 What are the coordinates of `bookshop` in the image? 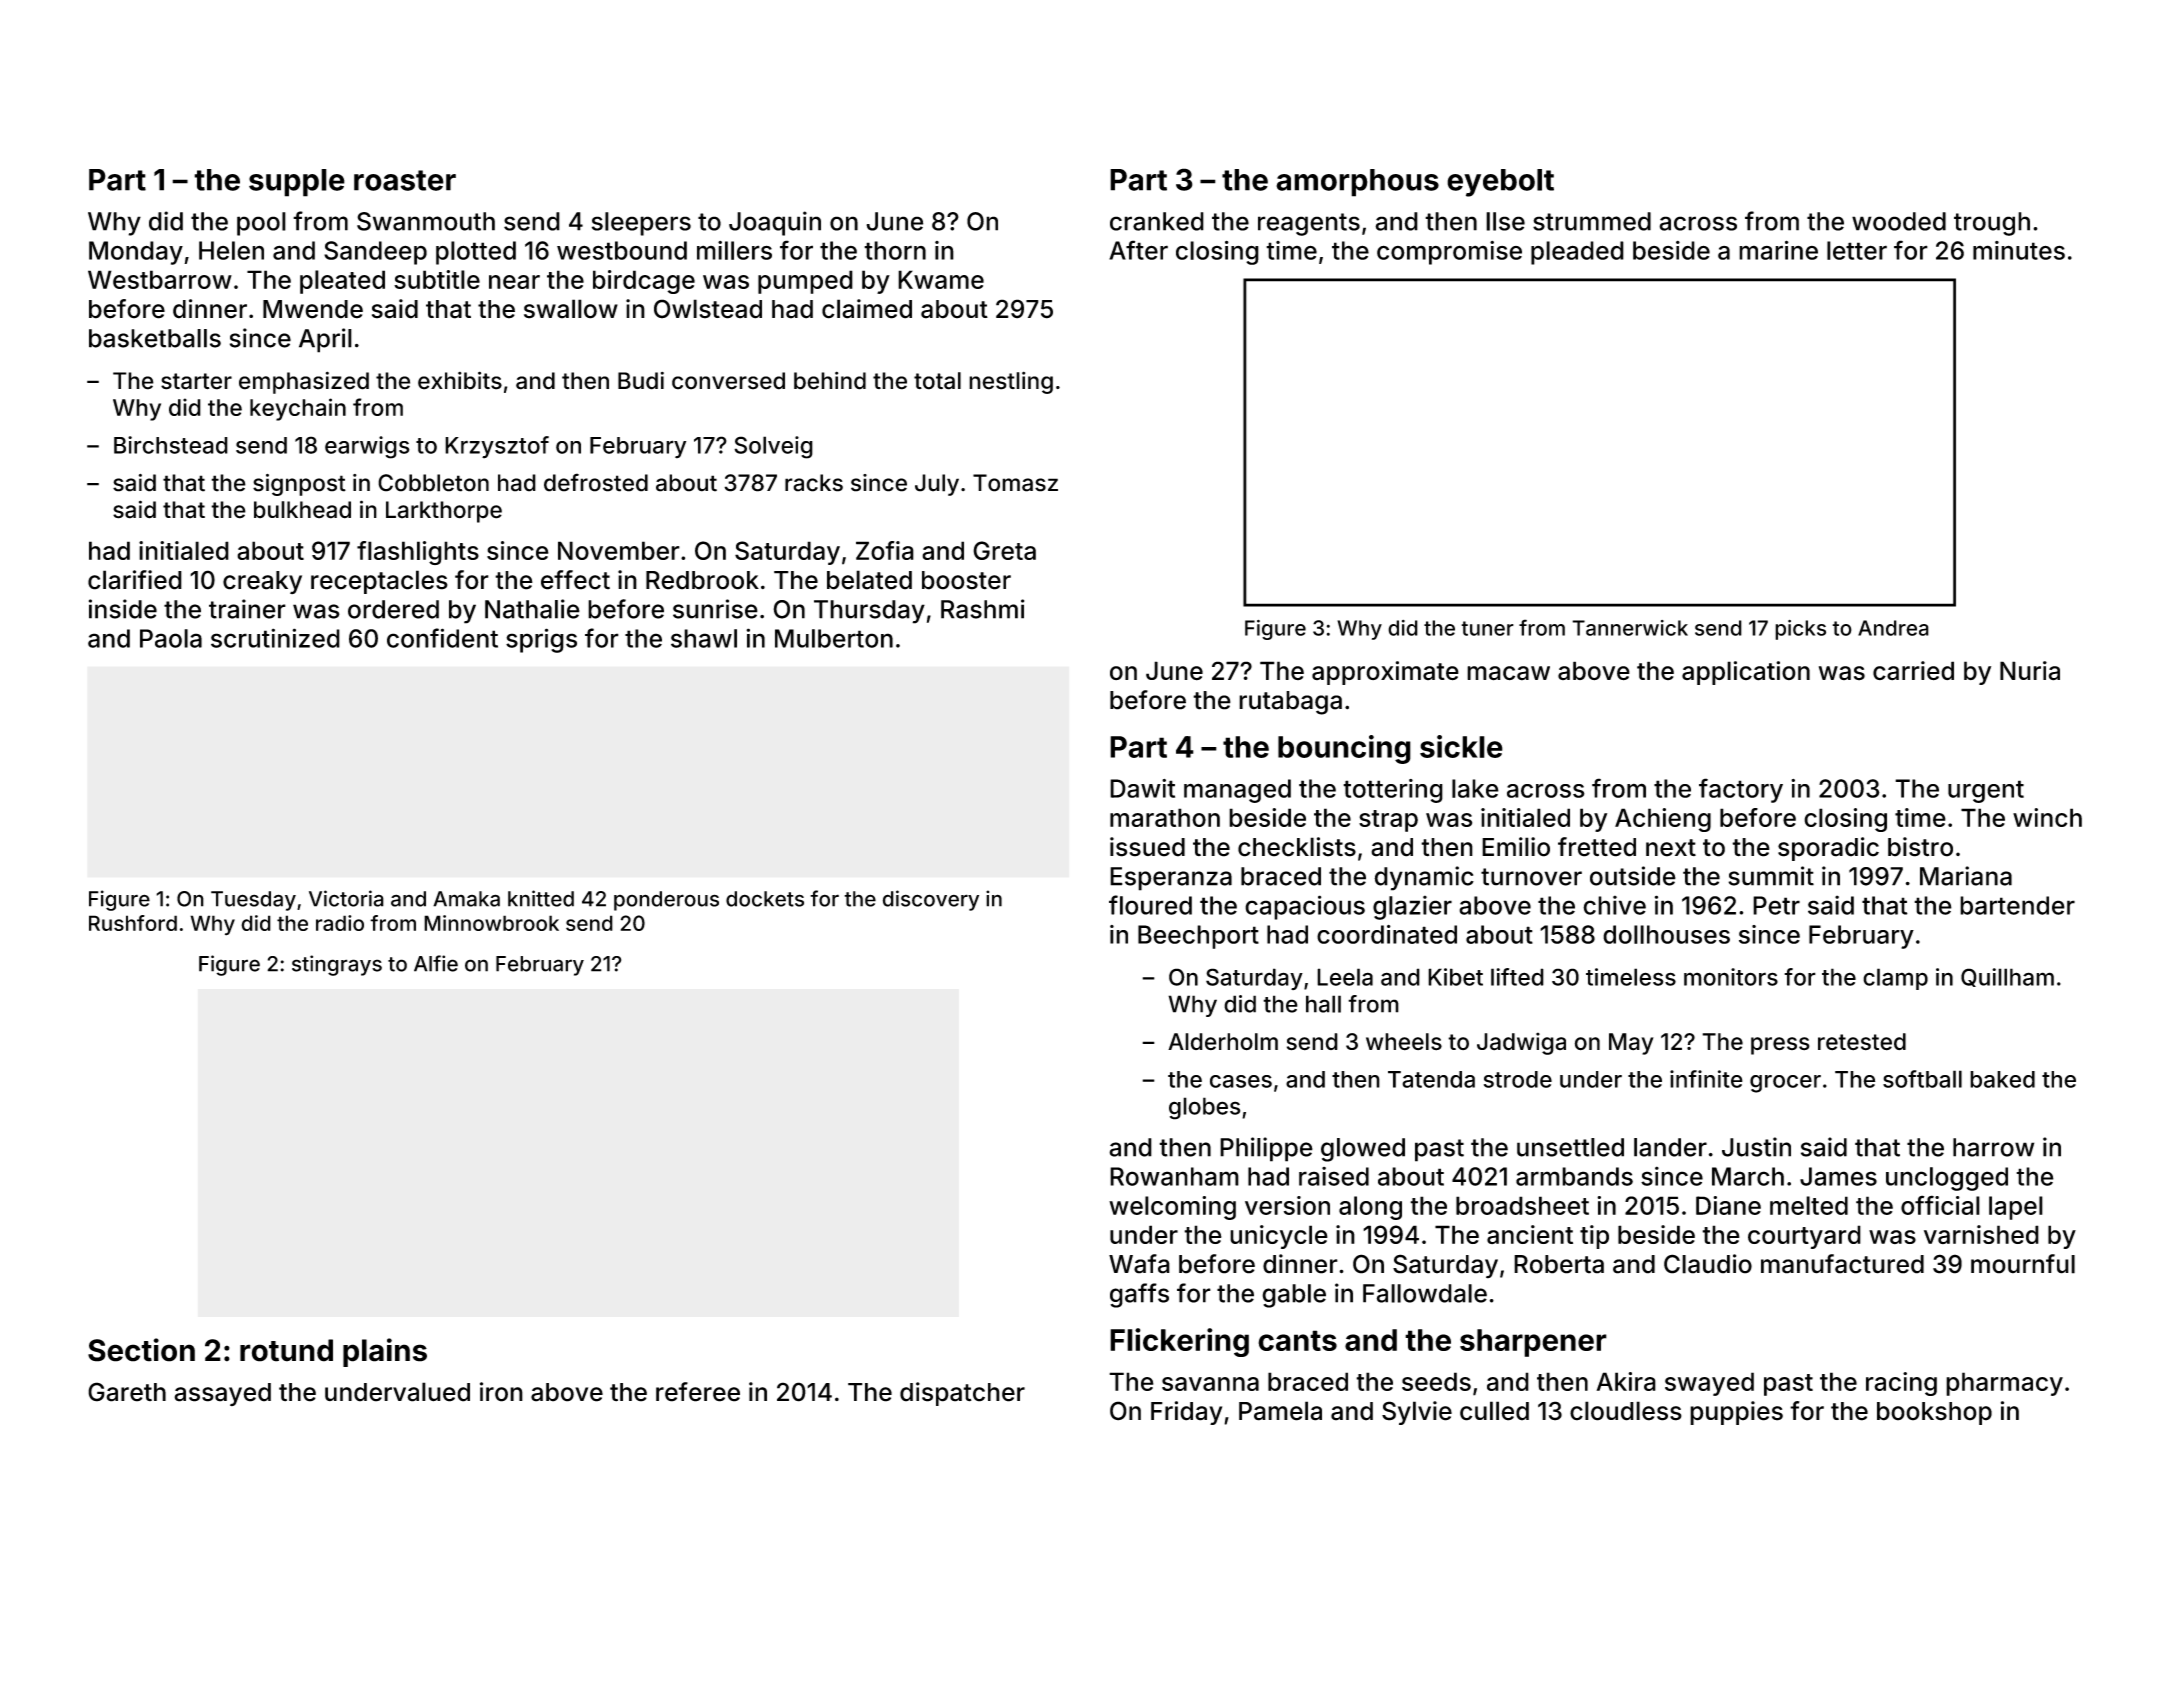 It's located at (1934, 1413).
